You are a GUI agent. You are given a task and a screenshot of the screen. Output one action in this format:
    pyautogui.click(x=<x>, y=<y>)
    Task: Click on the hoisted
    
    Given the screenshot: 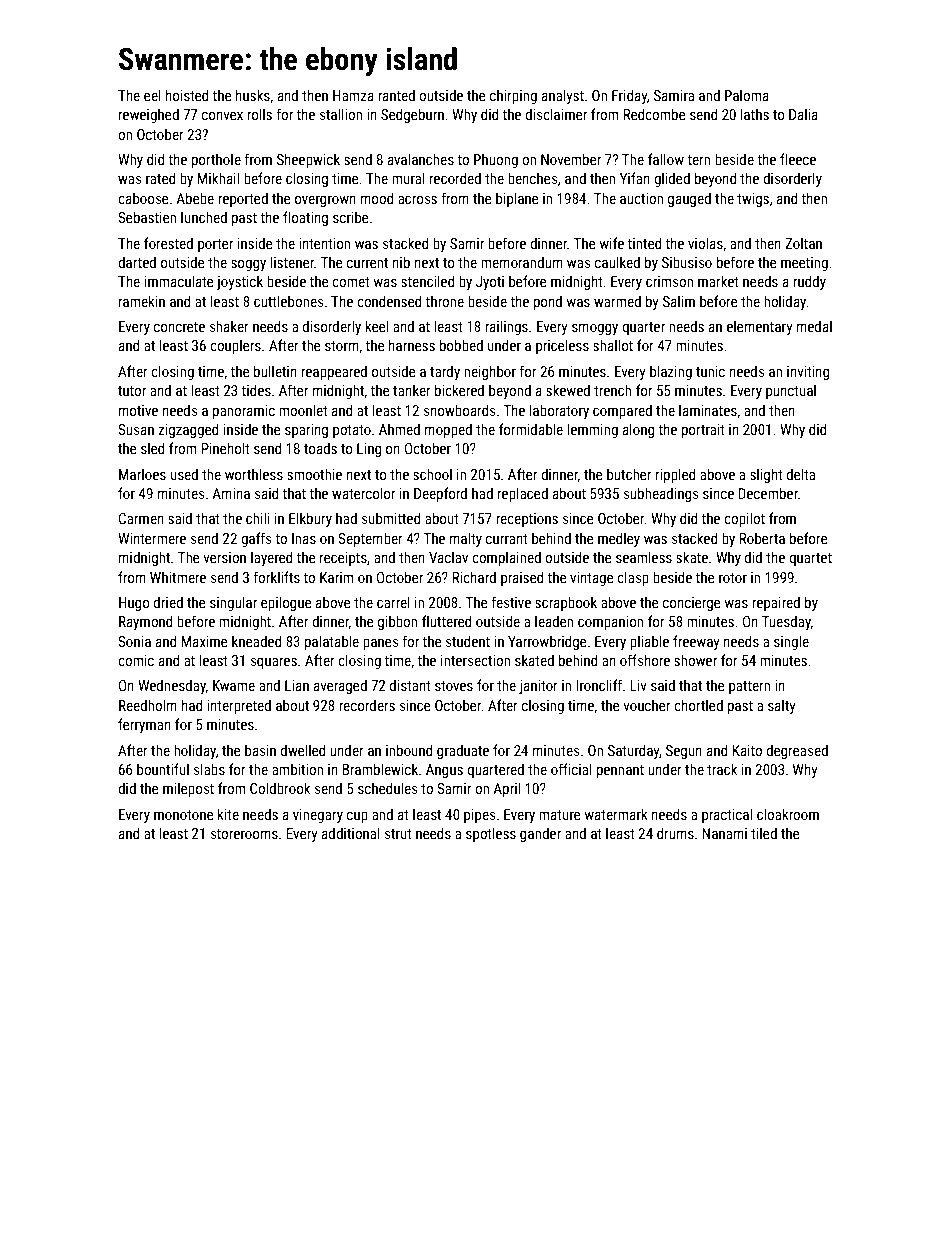 What is the action you would take?
    pyautogui.click(x=187, y=95)
